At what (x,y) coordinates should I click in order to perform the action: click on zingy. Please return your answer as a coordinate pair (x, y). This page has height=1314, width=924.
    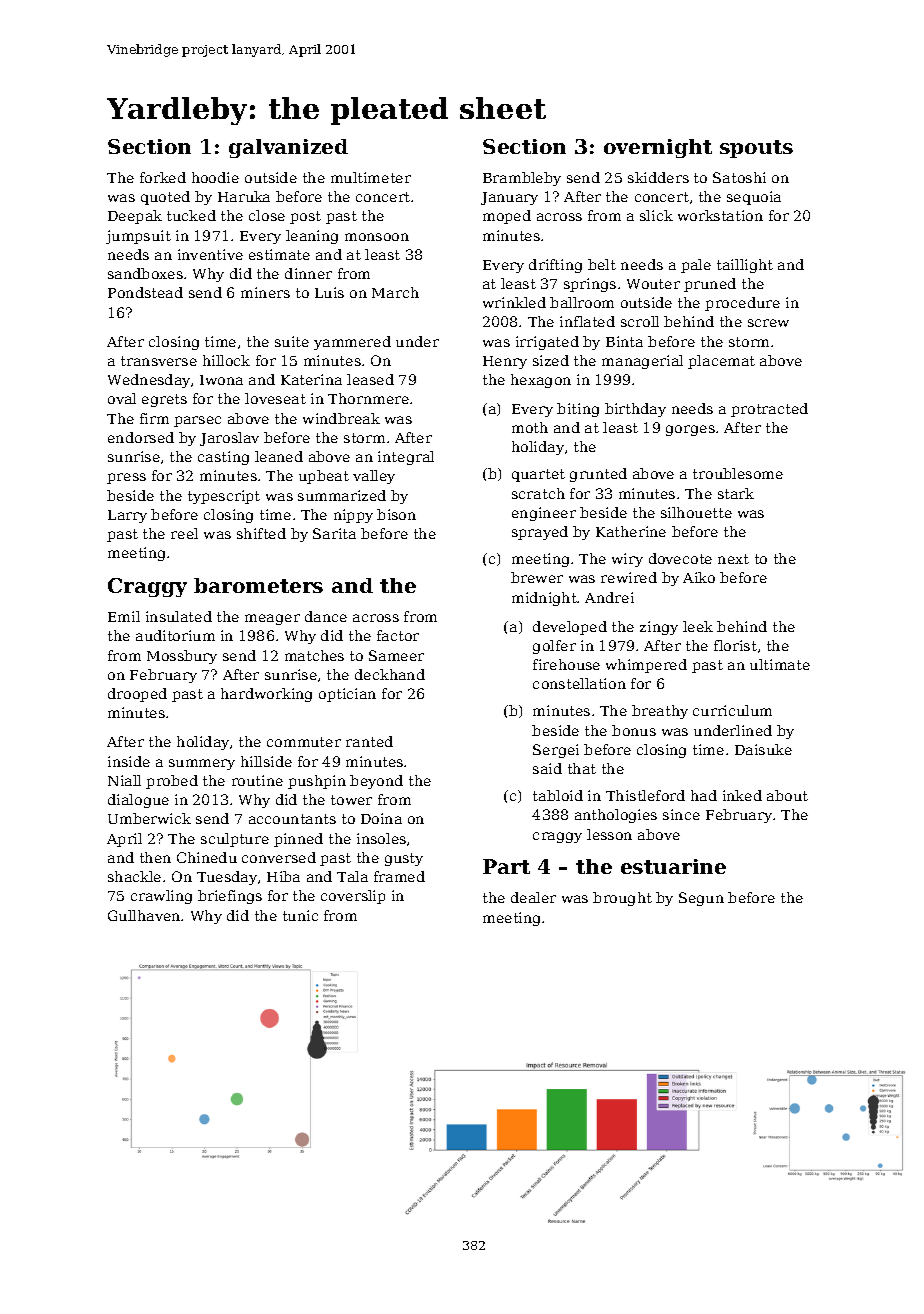
    Looking at the image, I should click on (659, 628).
